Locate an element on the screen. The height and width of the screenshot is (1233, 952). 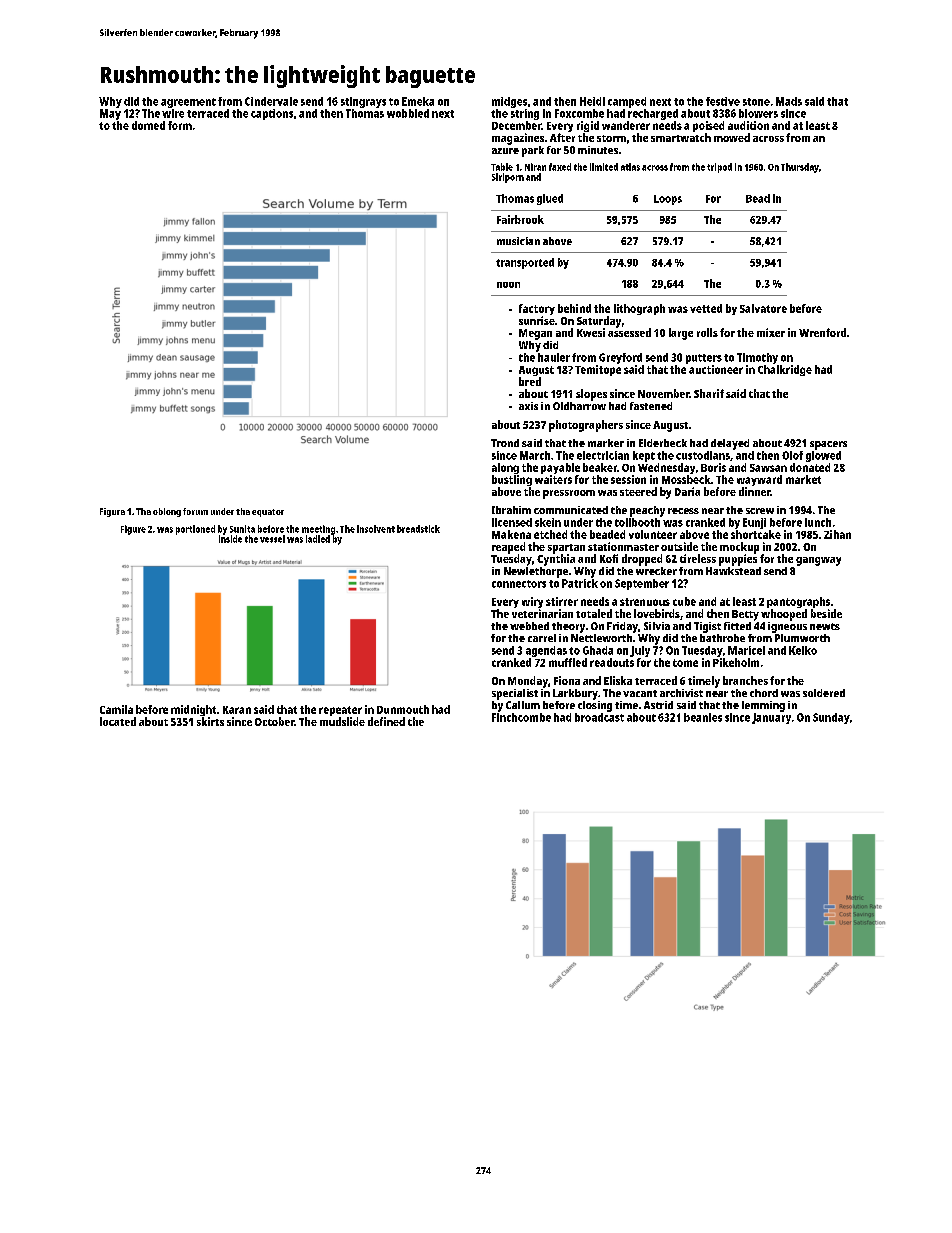
glowed is located at coordinates (823, 456).
